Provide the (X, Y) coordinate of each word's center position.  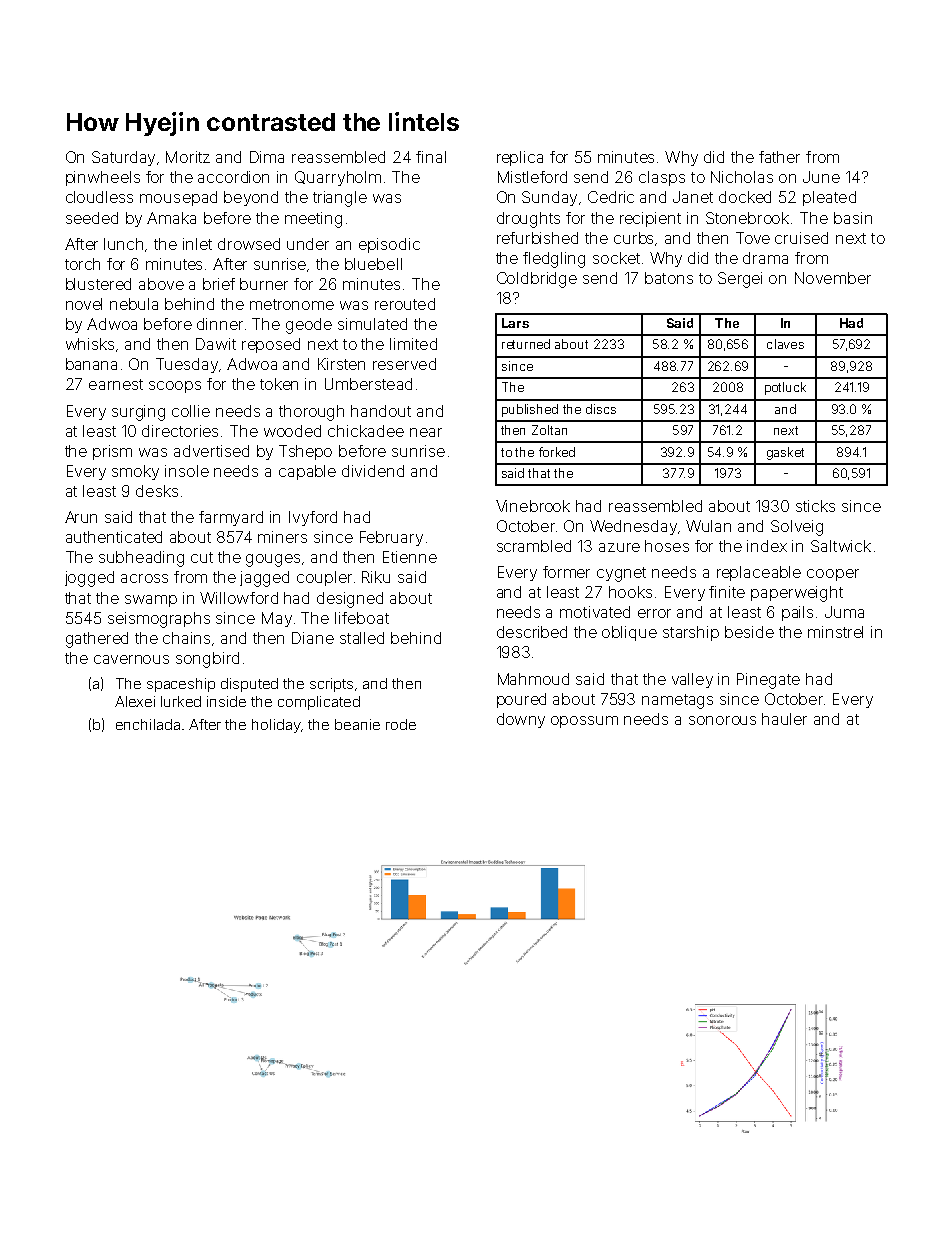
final (431, 157)
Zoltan (549, 430)
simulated (372, 324)
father (779, 157)
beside (749, 632)
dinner (220, 324)
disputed (249, 685)
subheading (141, 559)
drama (765, 258)
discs (601, 409)
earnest (116, 384)
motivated (595, 612)
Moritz (188, 157)
